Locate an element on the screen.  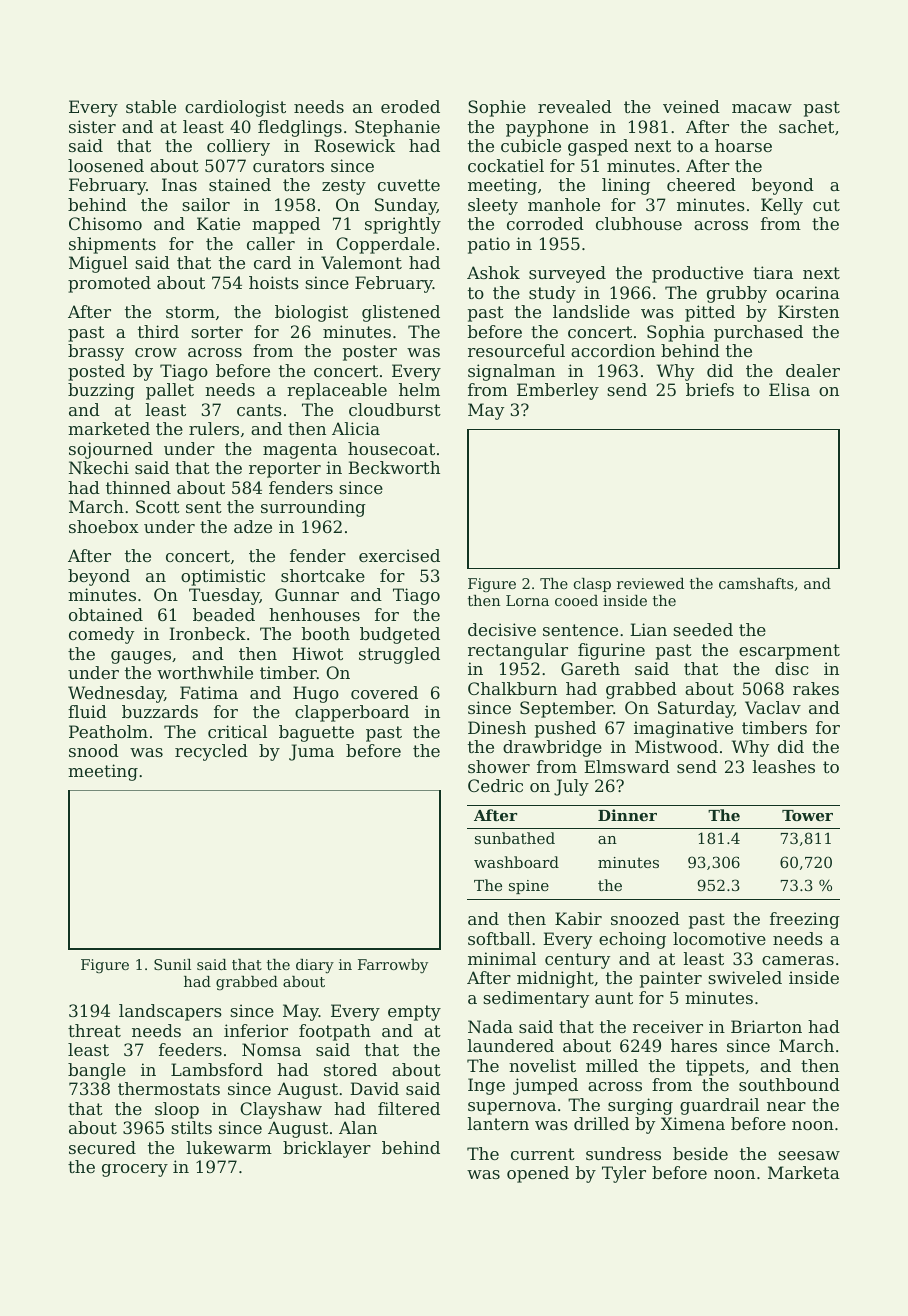
promoted is located at coordinates (109, 284).
